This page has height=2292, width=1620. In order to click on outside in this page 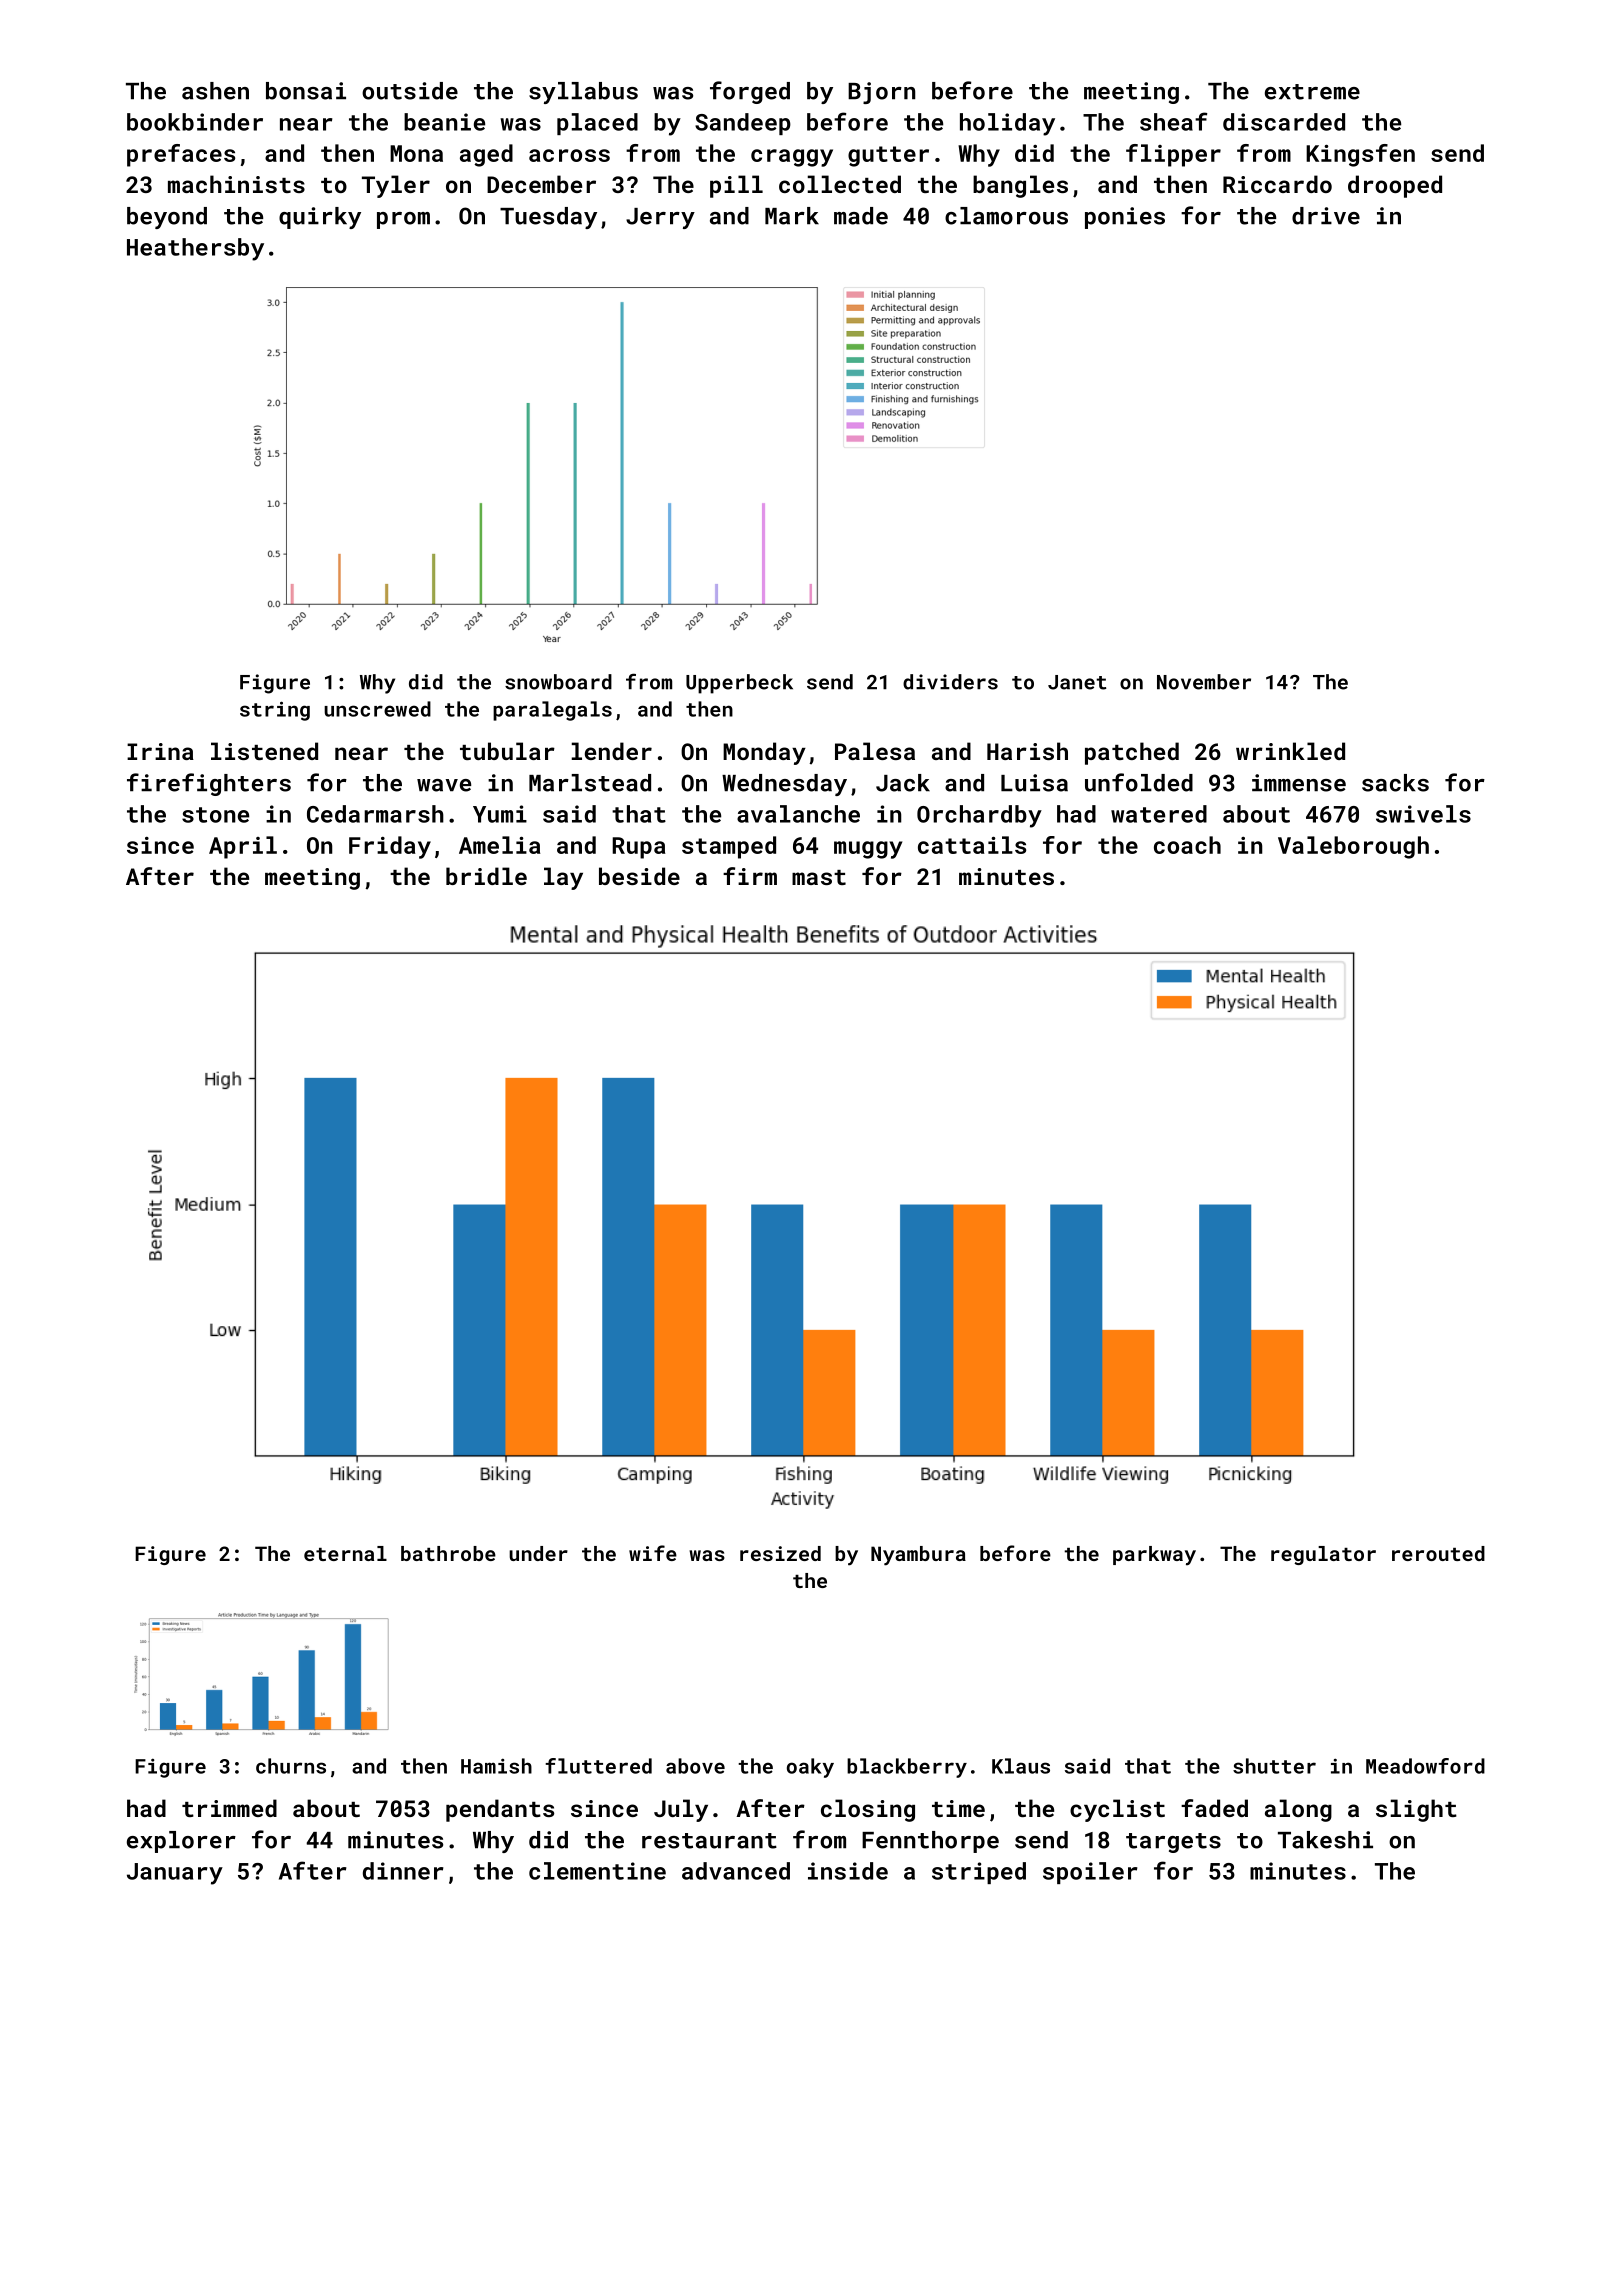, I will do `click(410, 91)`.
